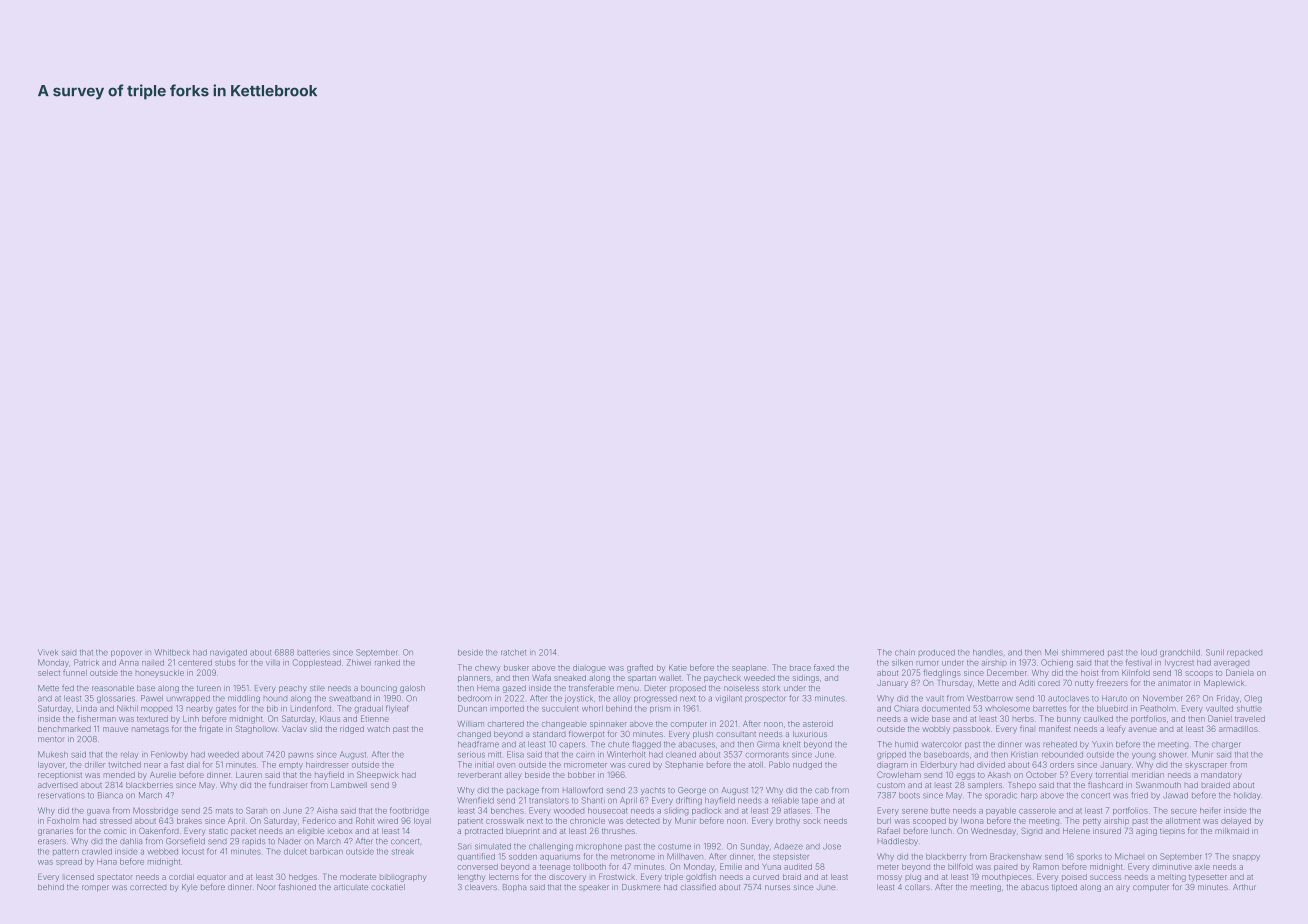  Describe the element at coordinates (53, 754) in the screenshot. I see `Mukesh` at that location.
